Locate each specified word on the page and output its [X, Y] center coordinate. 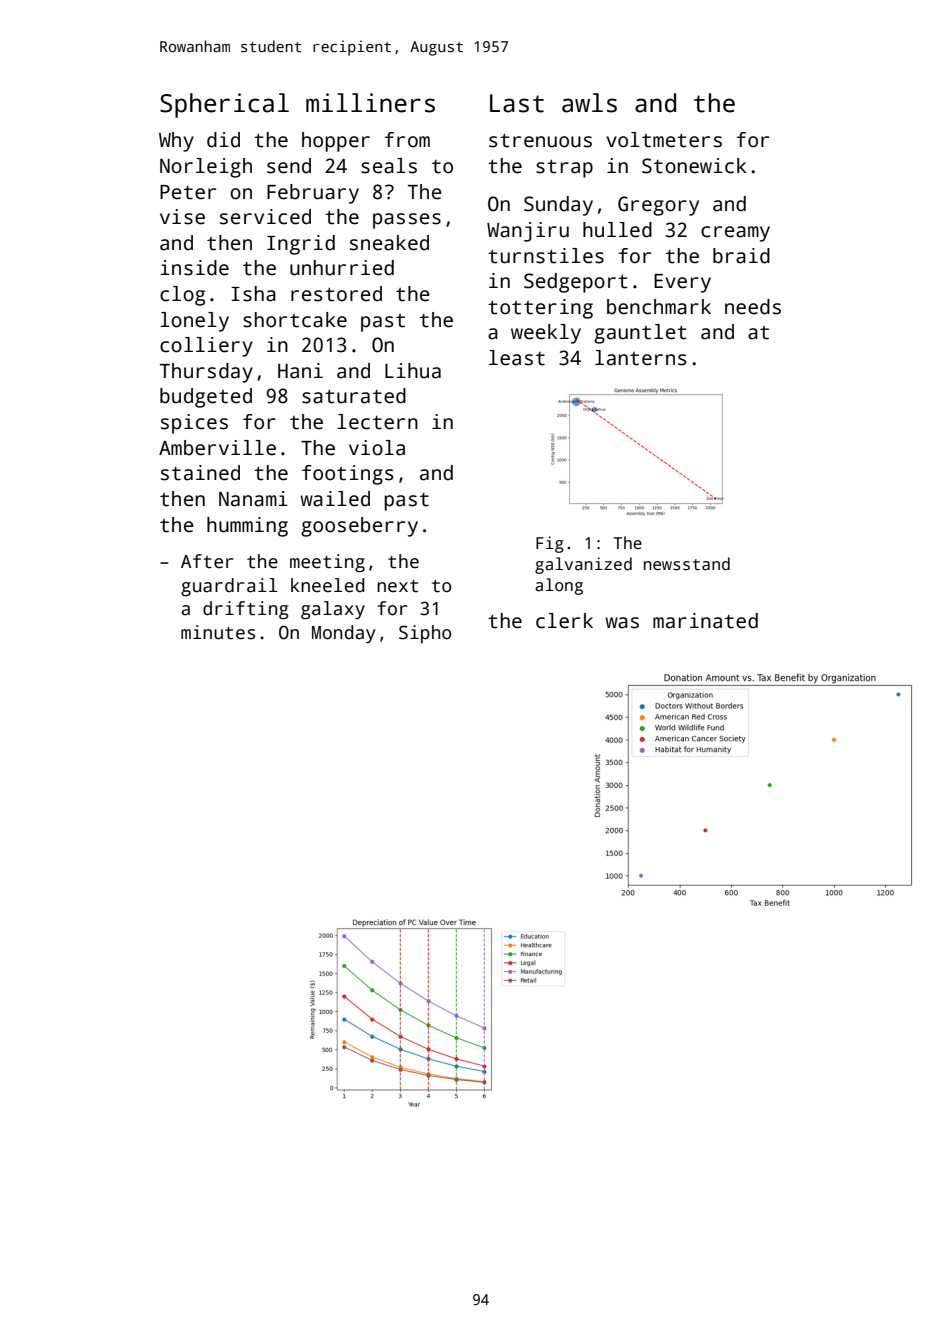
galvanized [583, 565]
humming [247, 527]
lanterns [641, 358]
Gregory [658, 206]
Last [517, 103]
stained [200, 473]
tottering [540, 309]
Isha [253, 294]
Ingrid [301, 245]
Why [176, 142]
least [517, 358]
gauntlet [640, 334]
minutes [218, 632]
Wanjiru [528, 232]
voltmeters [664, 140]
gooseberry [359, 527]
